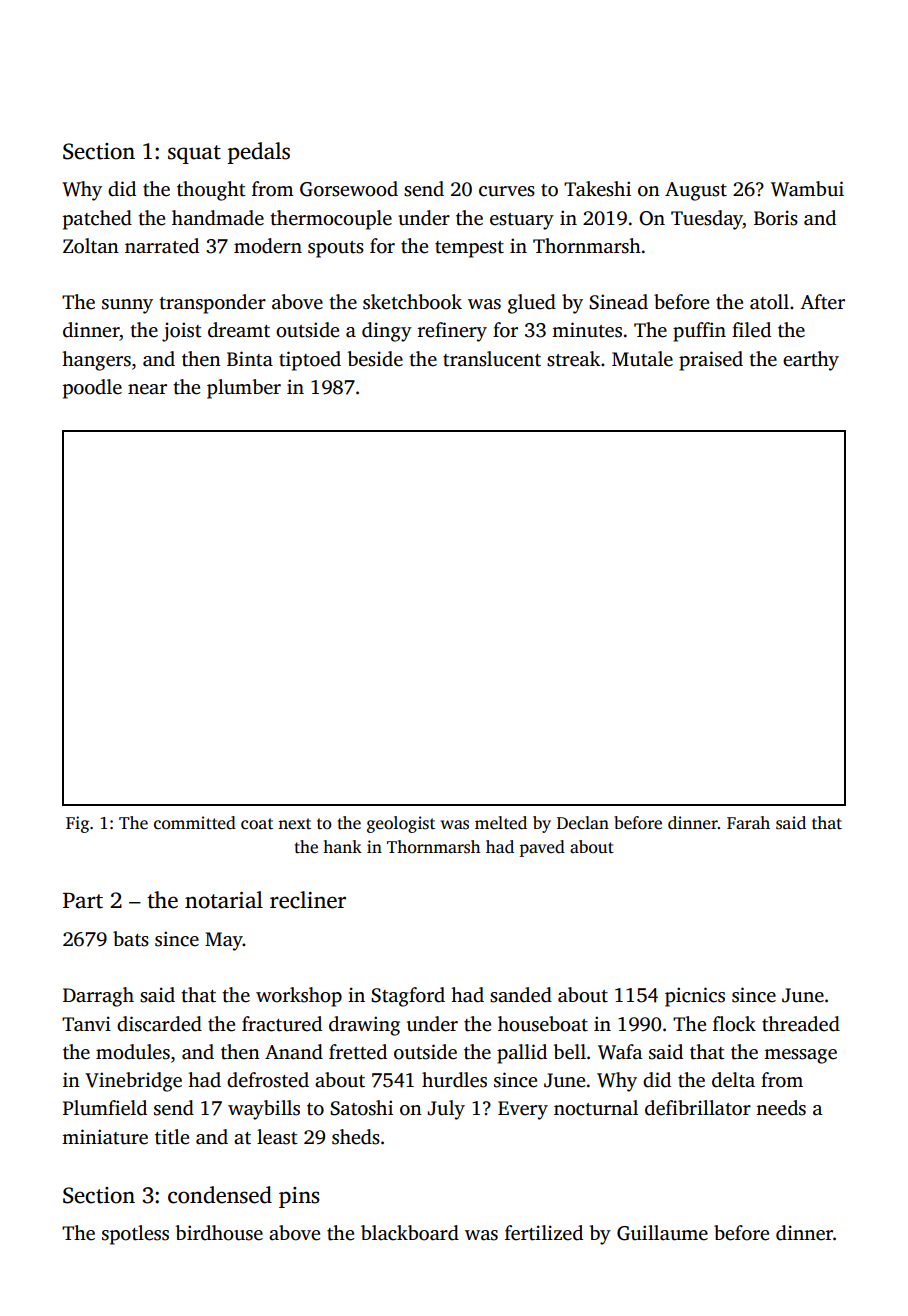  Describe the element at coordinates (105, 1137) in the screenshot. I see `miniature` at that location.
